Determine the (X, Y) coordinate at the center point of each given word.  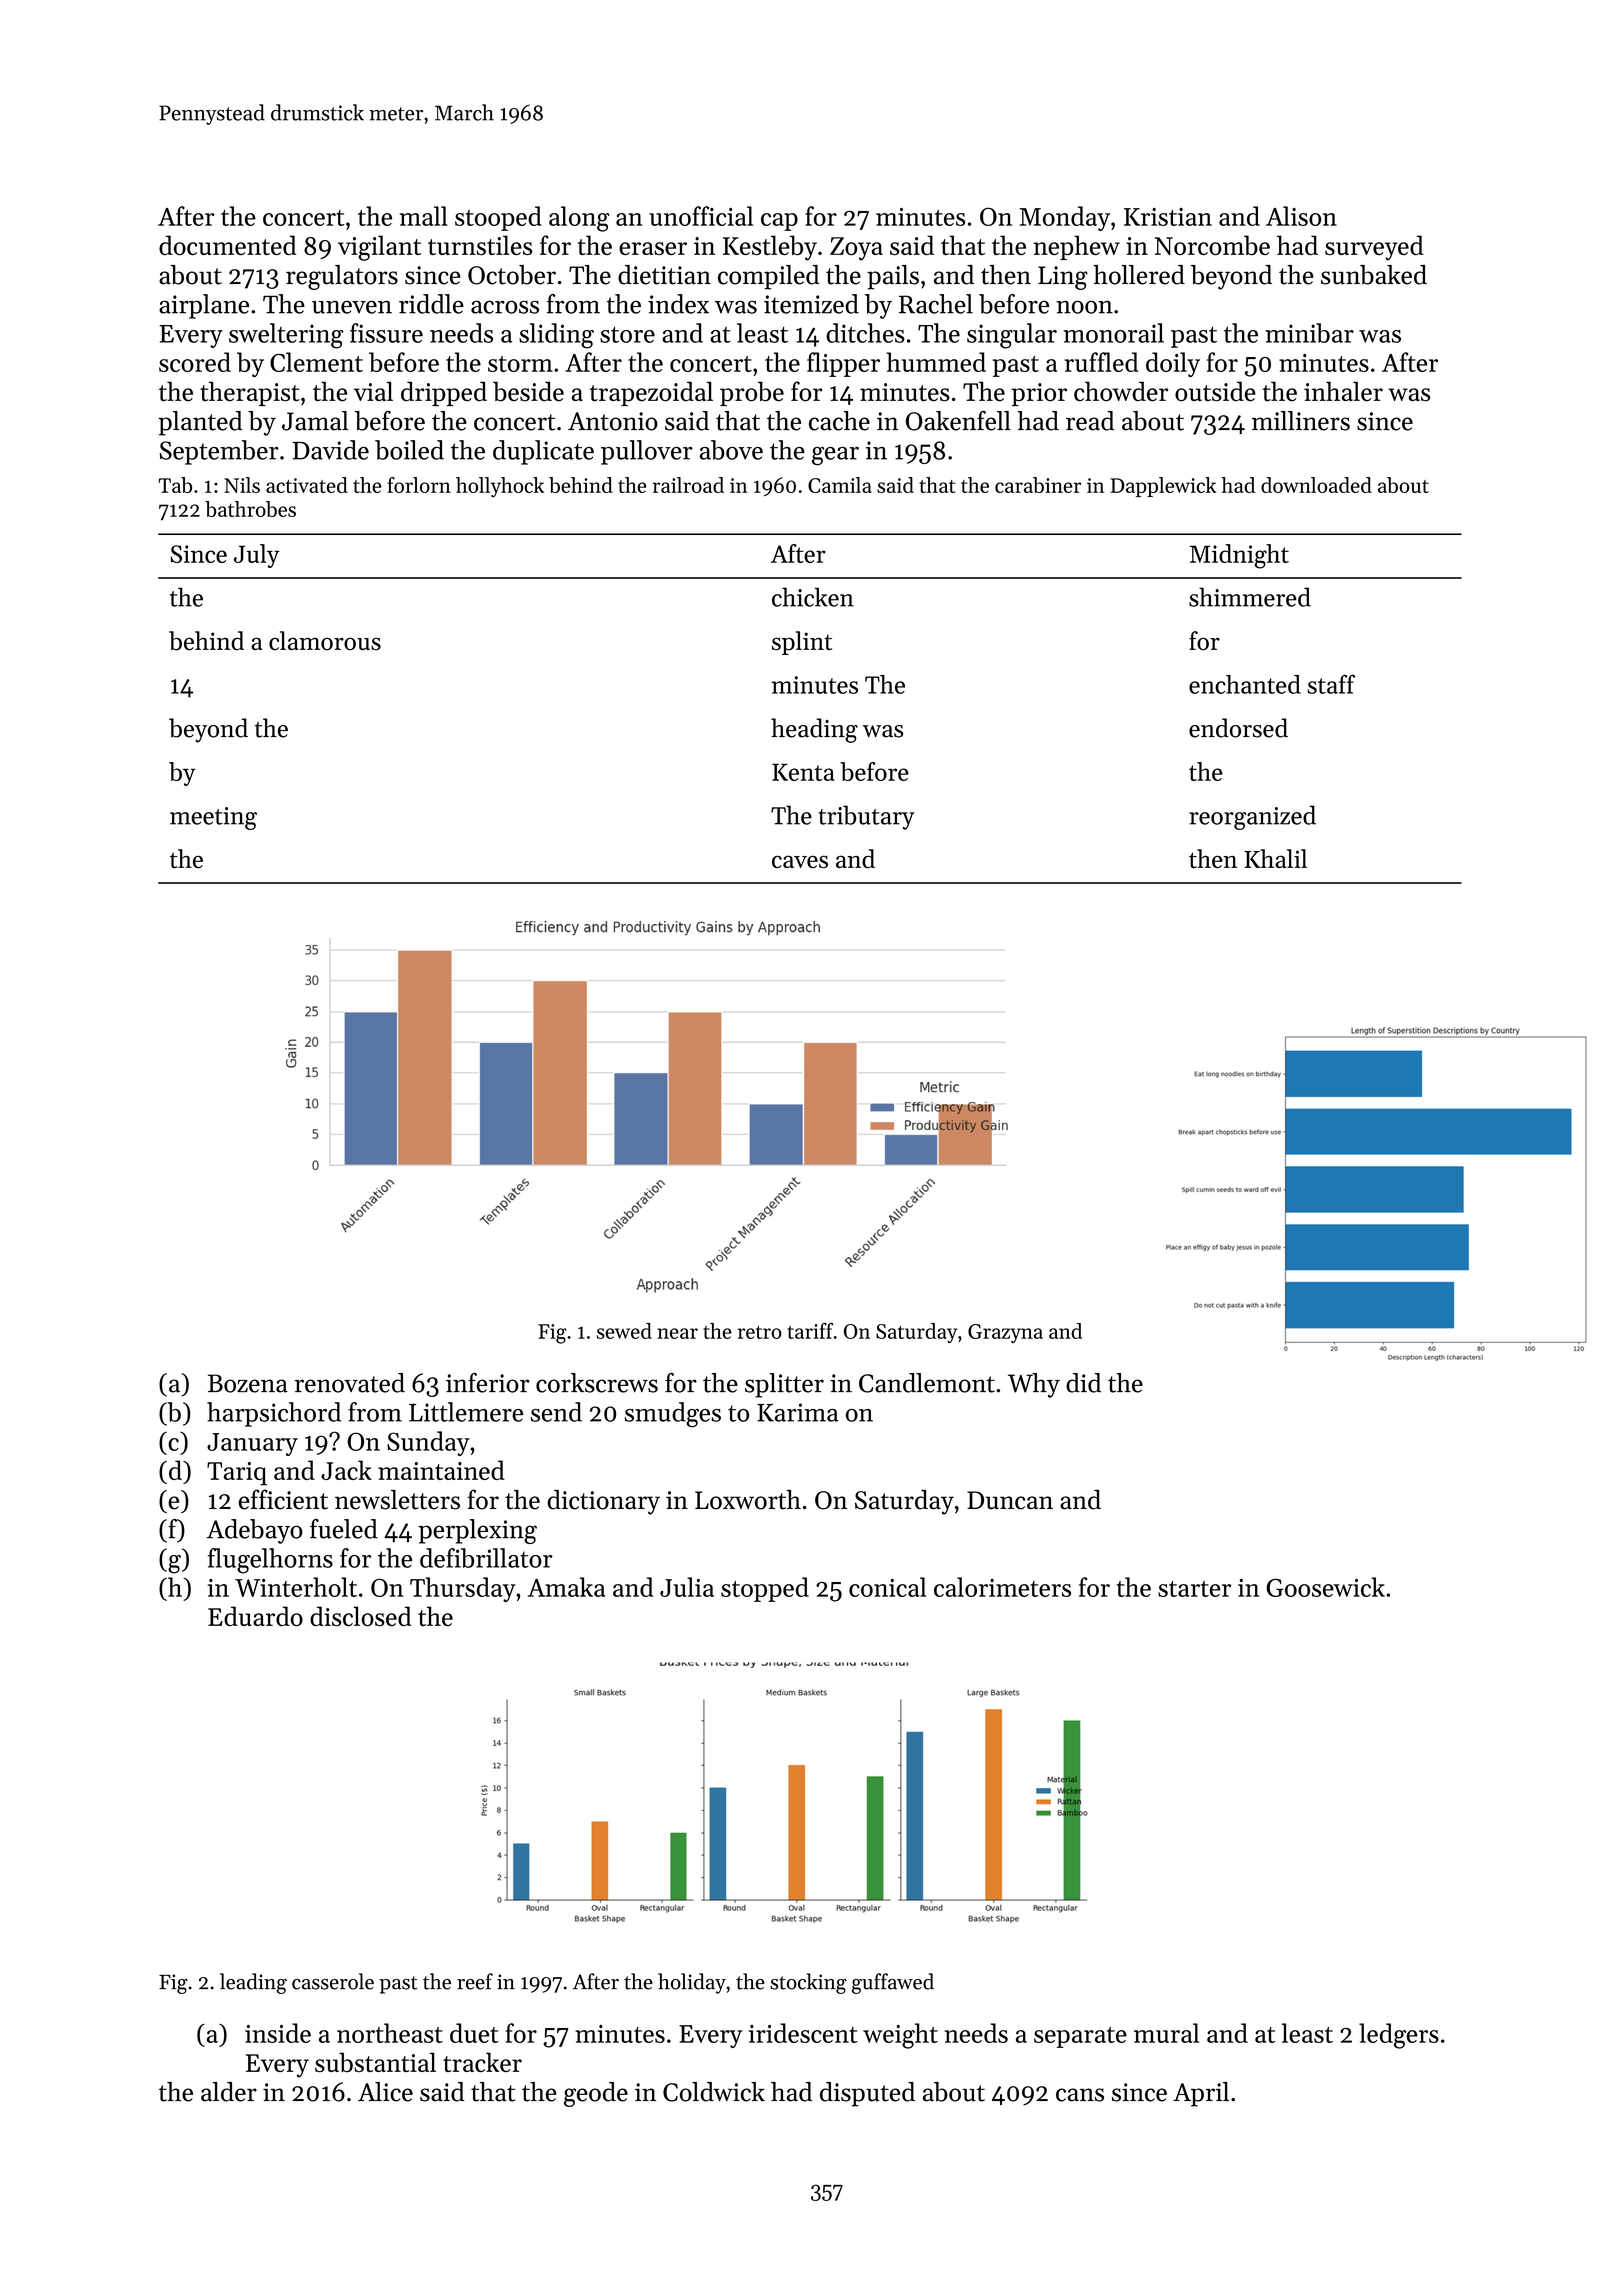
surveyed (1374, 248)
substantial (375, 2062)
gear (835, 455)
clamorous (325, 641)
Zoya (856, 249)
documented (228, 245)
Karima (798, 1412)
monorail (1114, 333)
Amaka (566, 1587)
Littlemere (466, 1412)
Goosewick (1326, 1587)
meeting (213, 818)
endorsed (1238, 728)
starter (1194, 1589)
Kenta (803, 772)
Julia (687, 1587)
